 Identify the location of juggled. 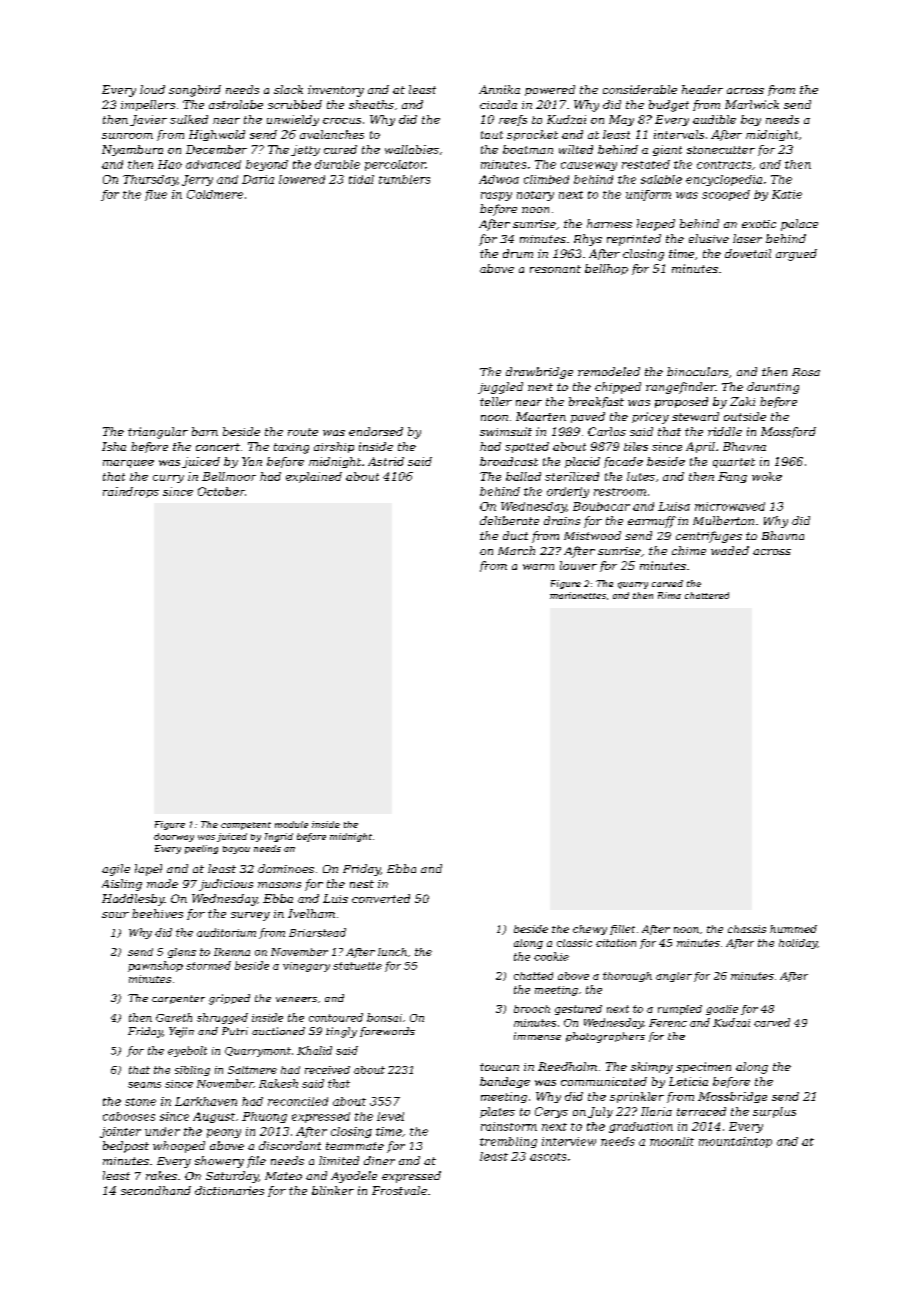
(500, 388).
